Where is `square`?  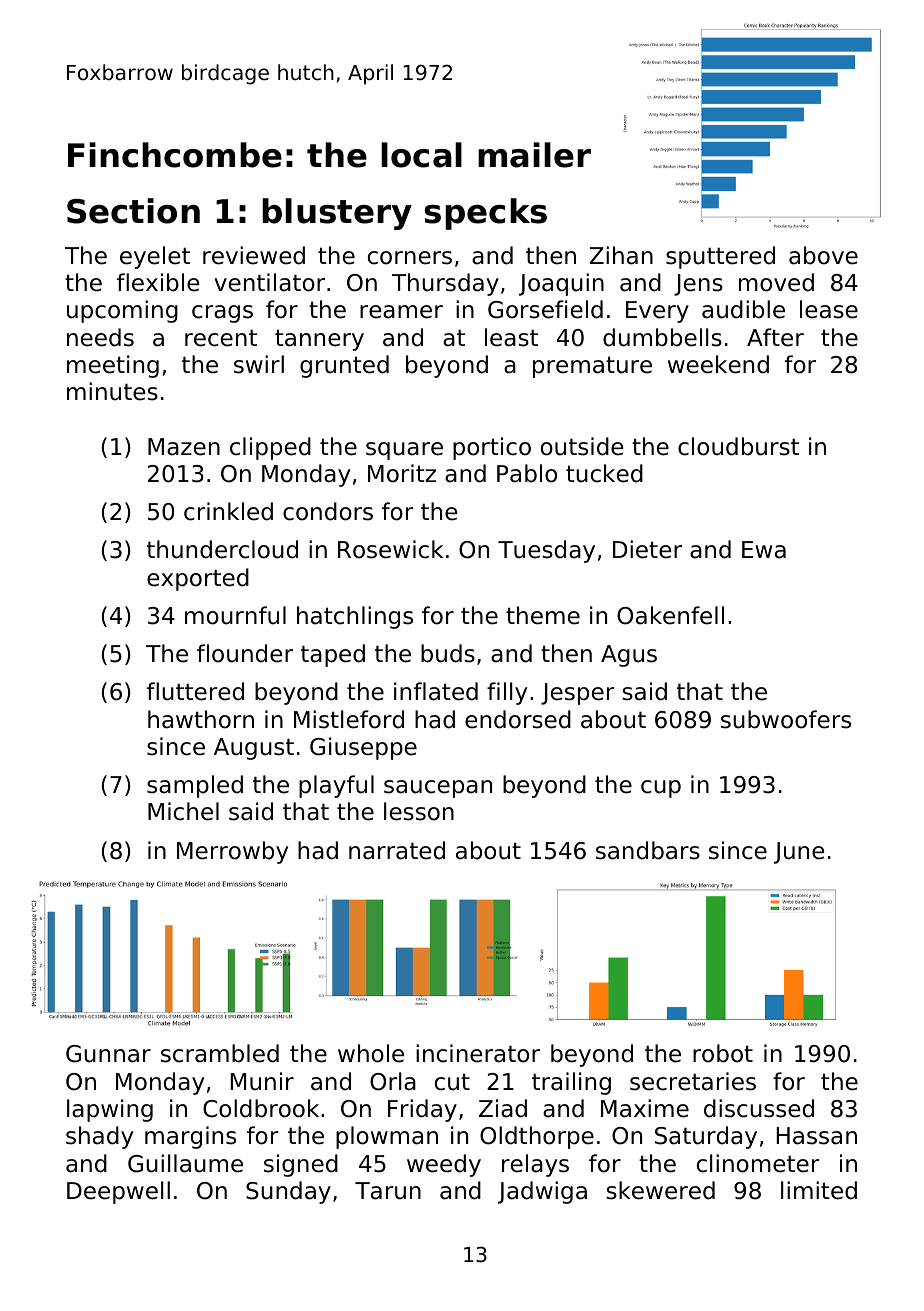
square is located at coordinates (404, 451).
